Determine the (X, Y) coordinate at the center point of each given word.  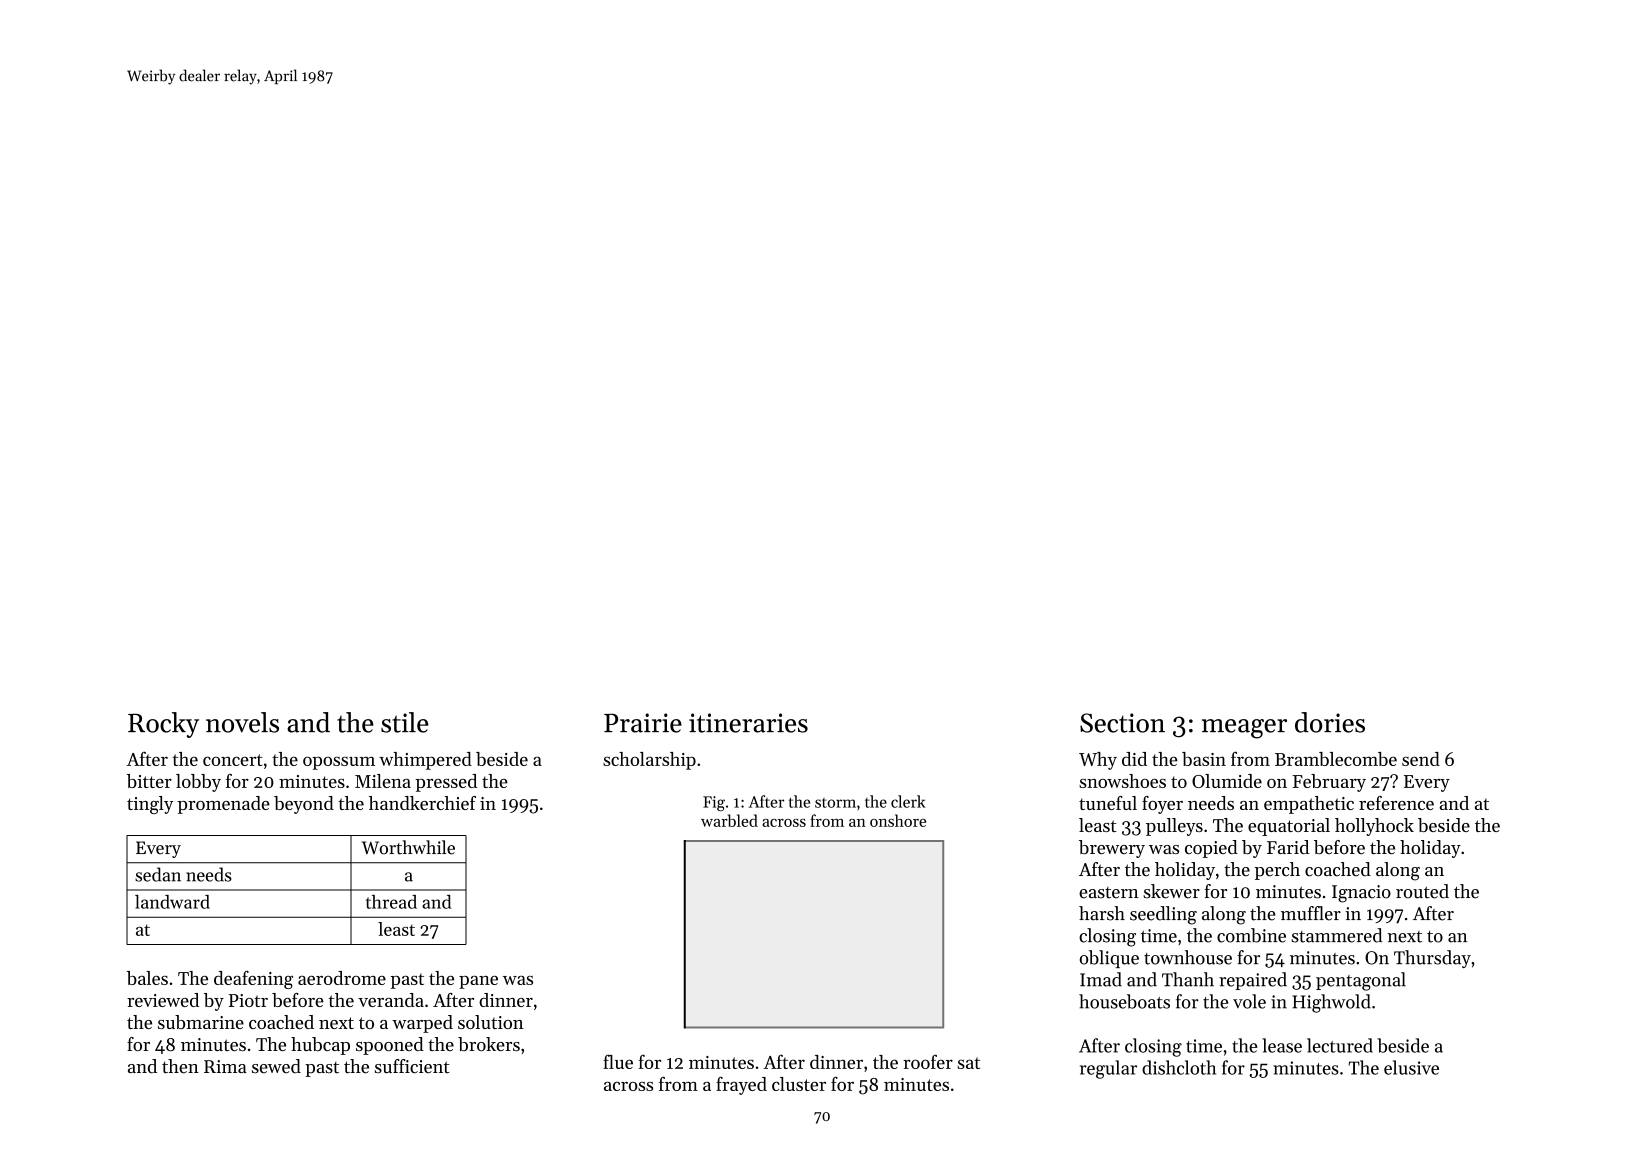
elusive (1411, 1067)
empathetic (1309, 805)
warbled (729, 820)
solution (491, 1022)
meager (1244, 729)
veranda (391, 1000)
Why (1098, 761)
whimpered (425, 761)
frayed (741, 1086)
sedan (158, 874)
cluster (799, 1084)
